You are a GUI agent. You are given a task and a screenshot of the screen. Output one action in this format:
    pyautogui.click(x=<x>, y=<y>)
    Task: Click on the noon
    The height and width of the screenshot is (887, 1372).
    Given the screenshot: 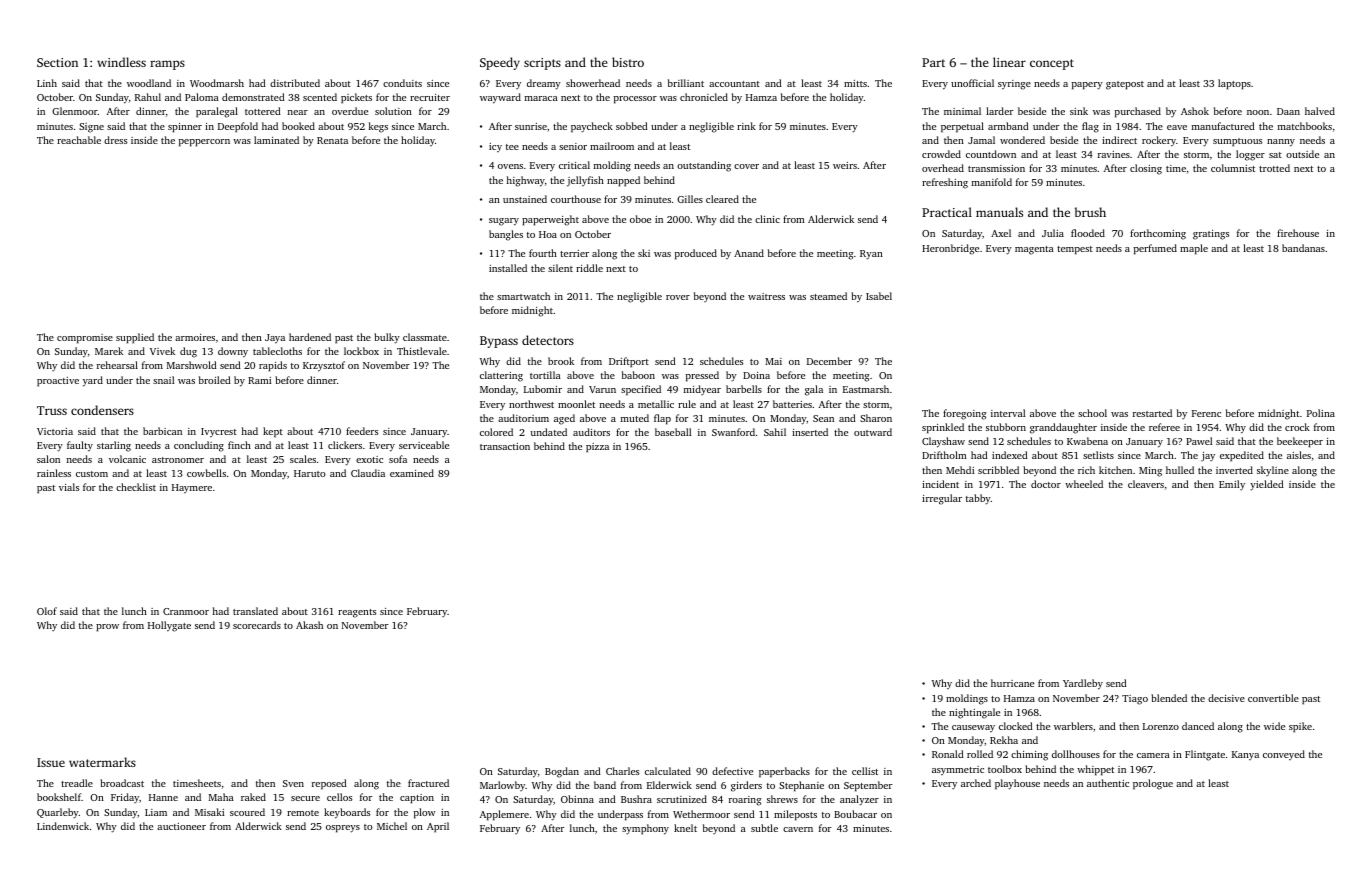 What is the action you would take?
    pyautogui.click(x=1258, y=112)
